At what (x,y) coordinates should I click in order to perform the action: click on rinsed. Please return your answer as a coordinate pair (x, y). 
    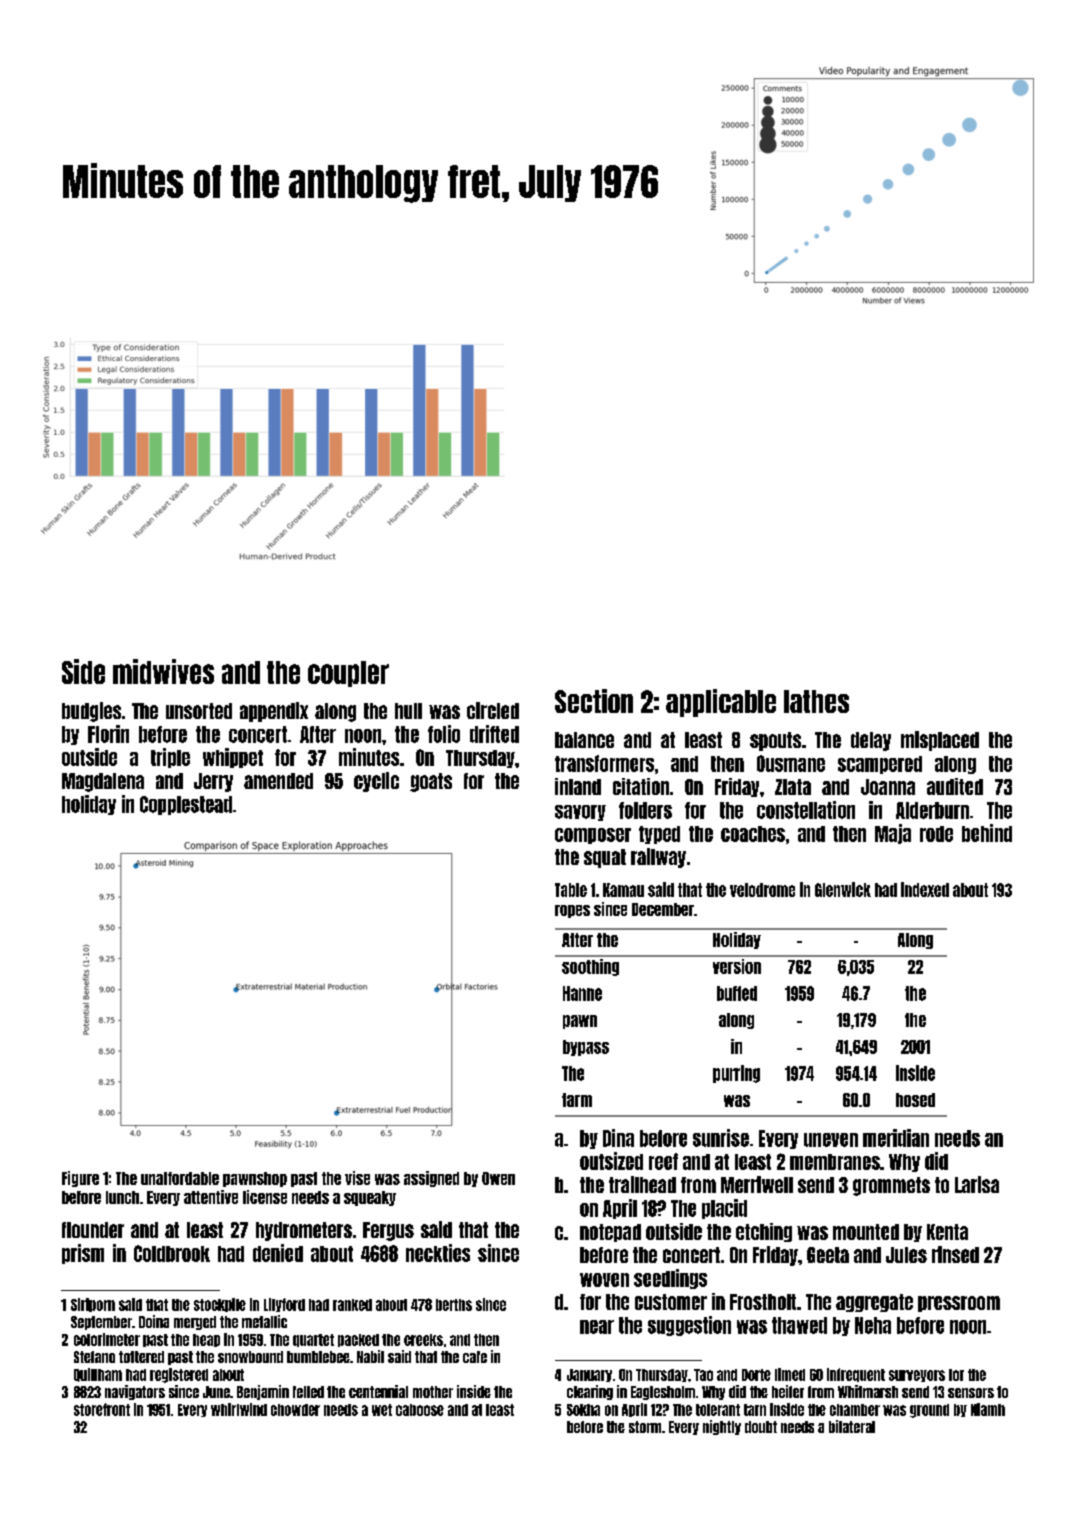
    Looking at the image, I should click on (955, 1254).
